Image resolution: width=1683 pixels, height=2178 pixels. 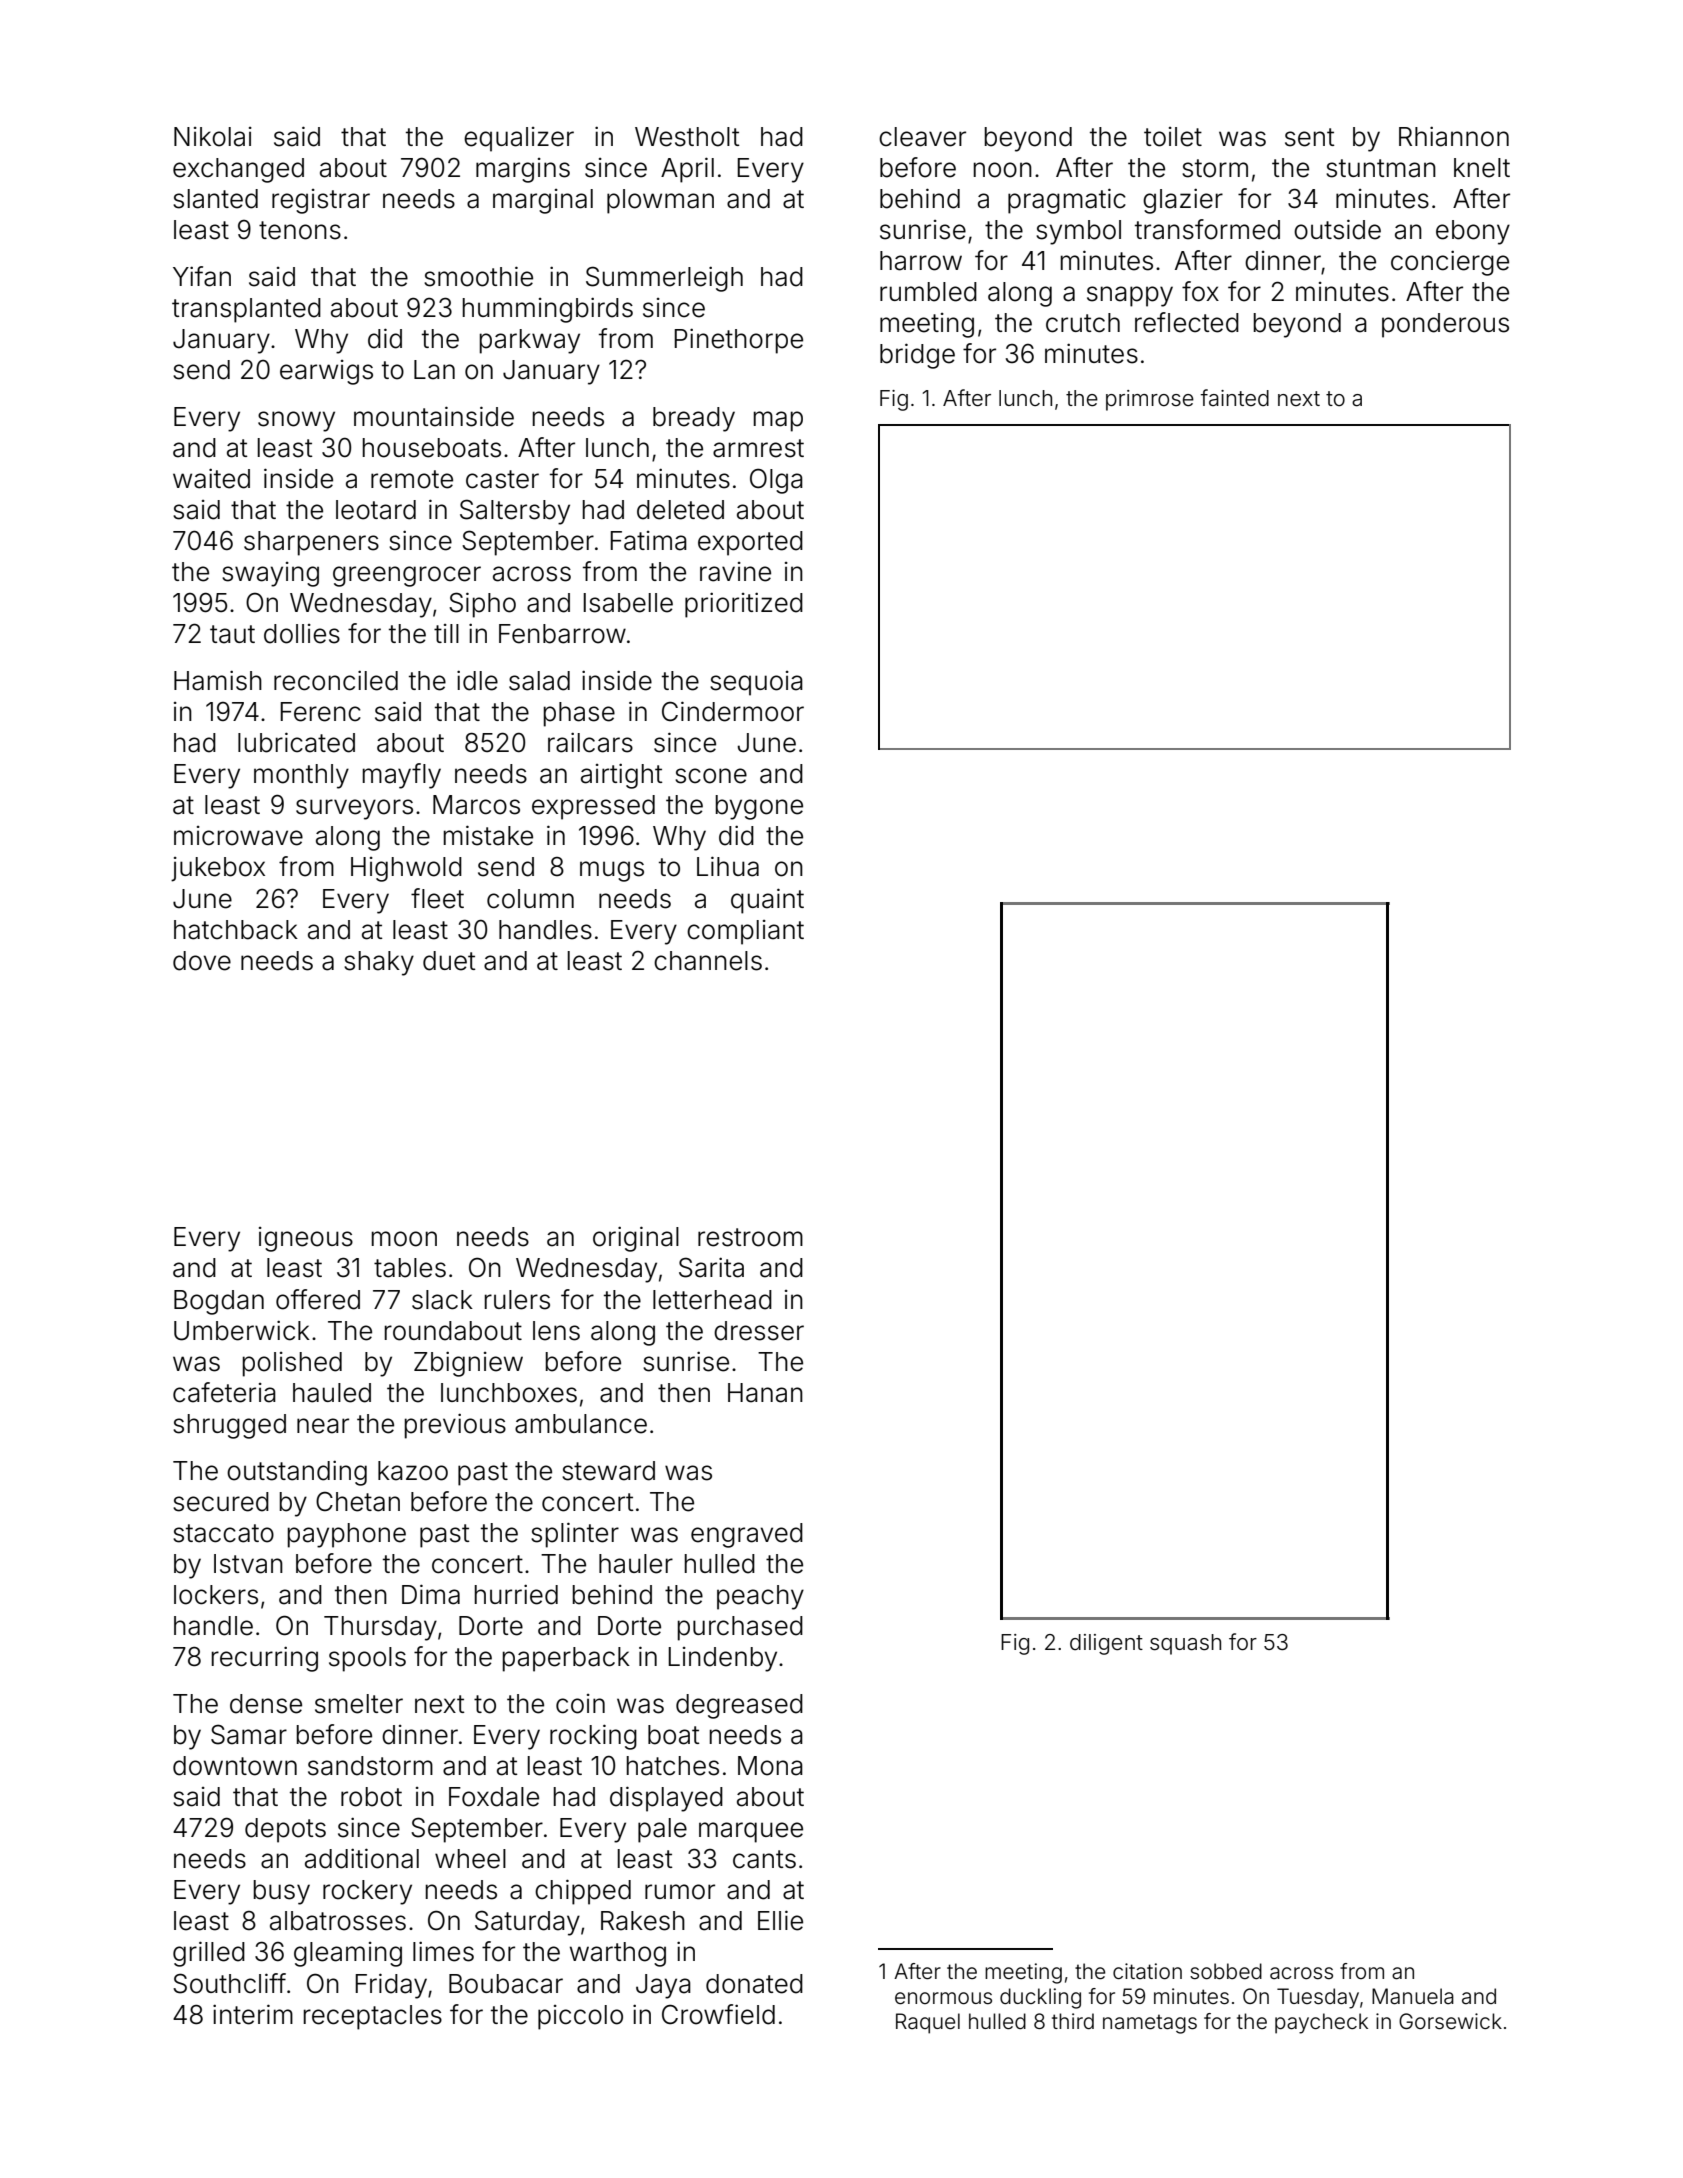 What do you see at coordinates (745, 932) in the screenshot?
I see `compliant` at bounding box center [745, 932].
